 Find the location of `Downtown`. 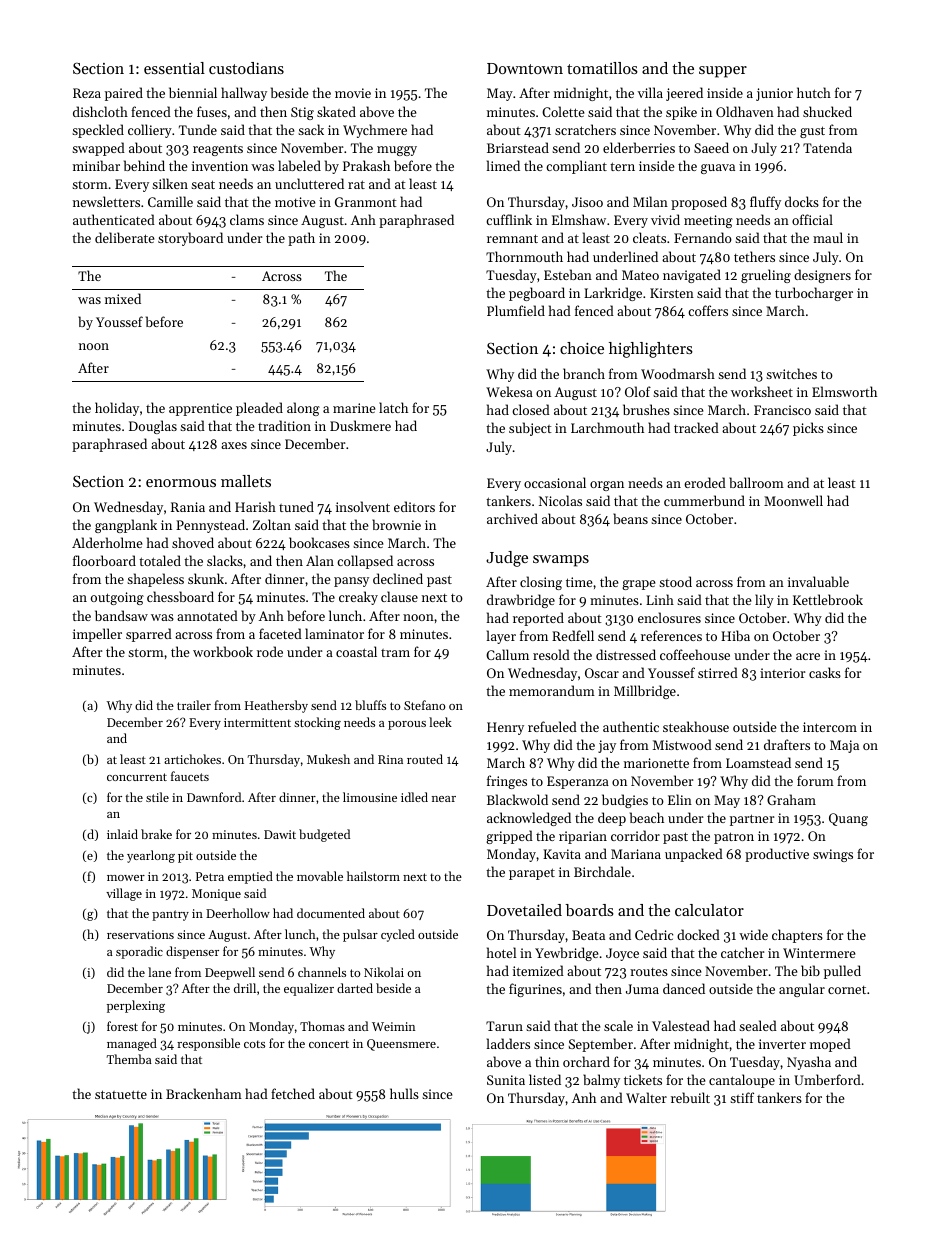

Downtown is located at coordinates (525, 68).
